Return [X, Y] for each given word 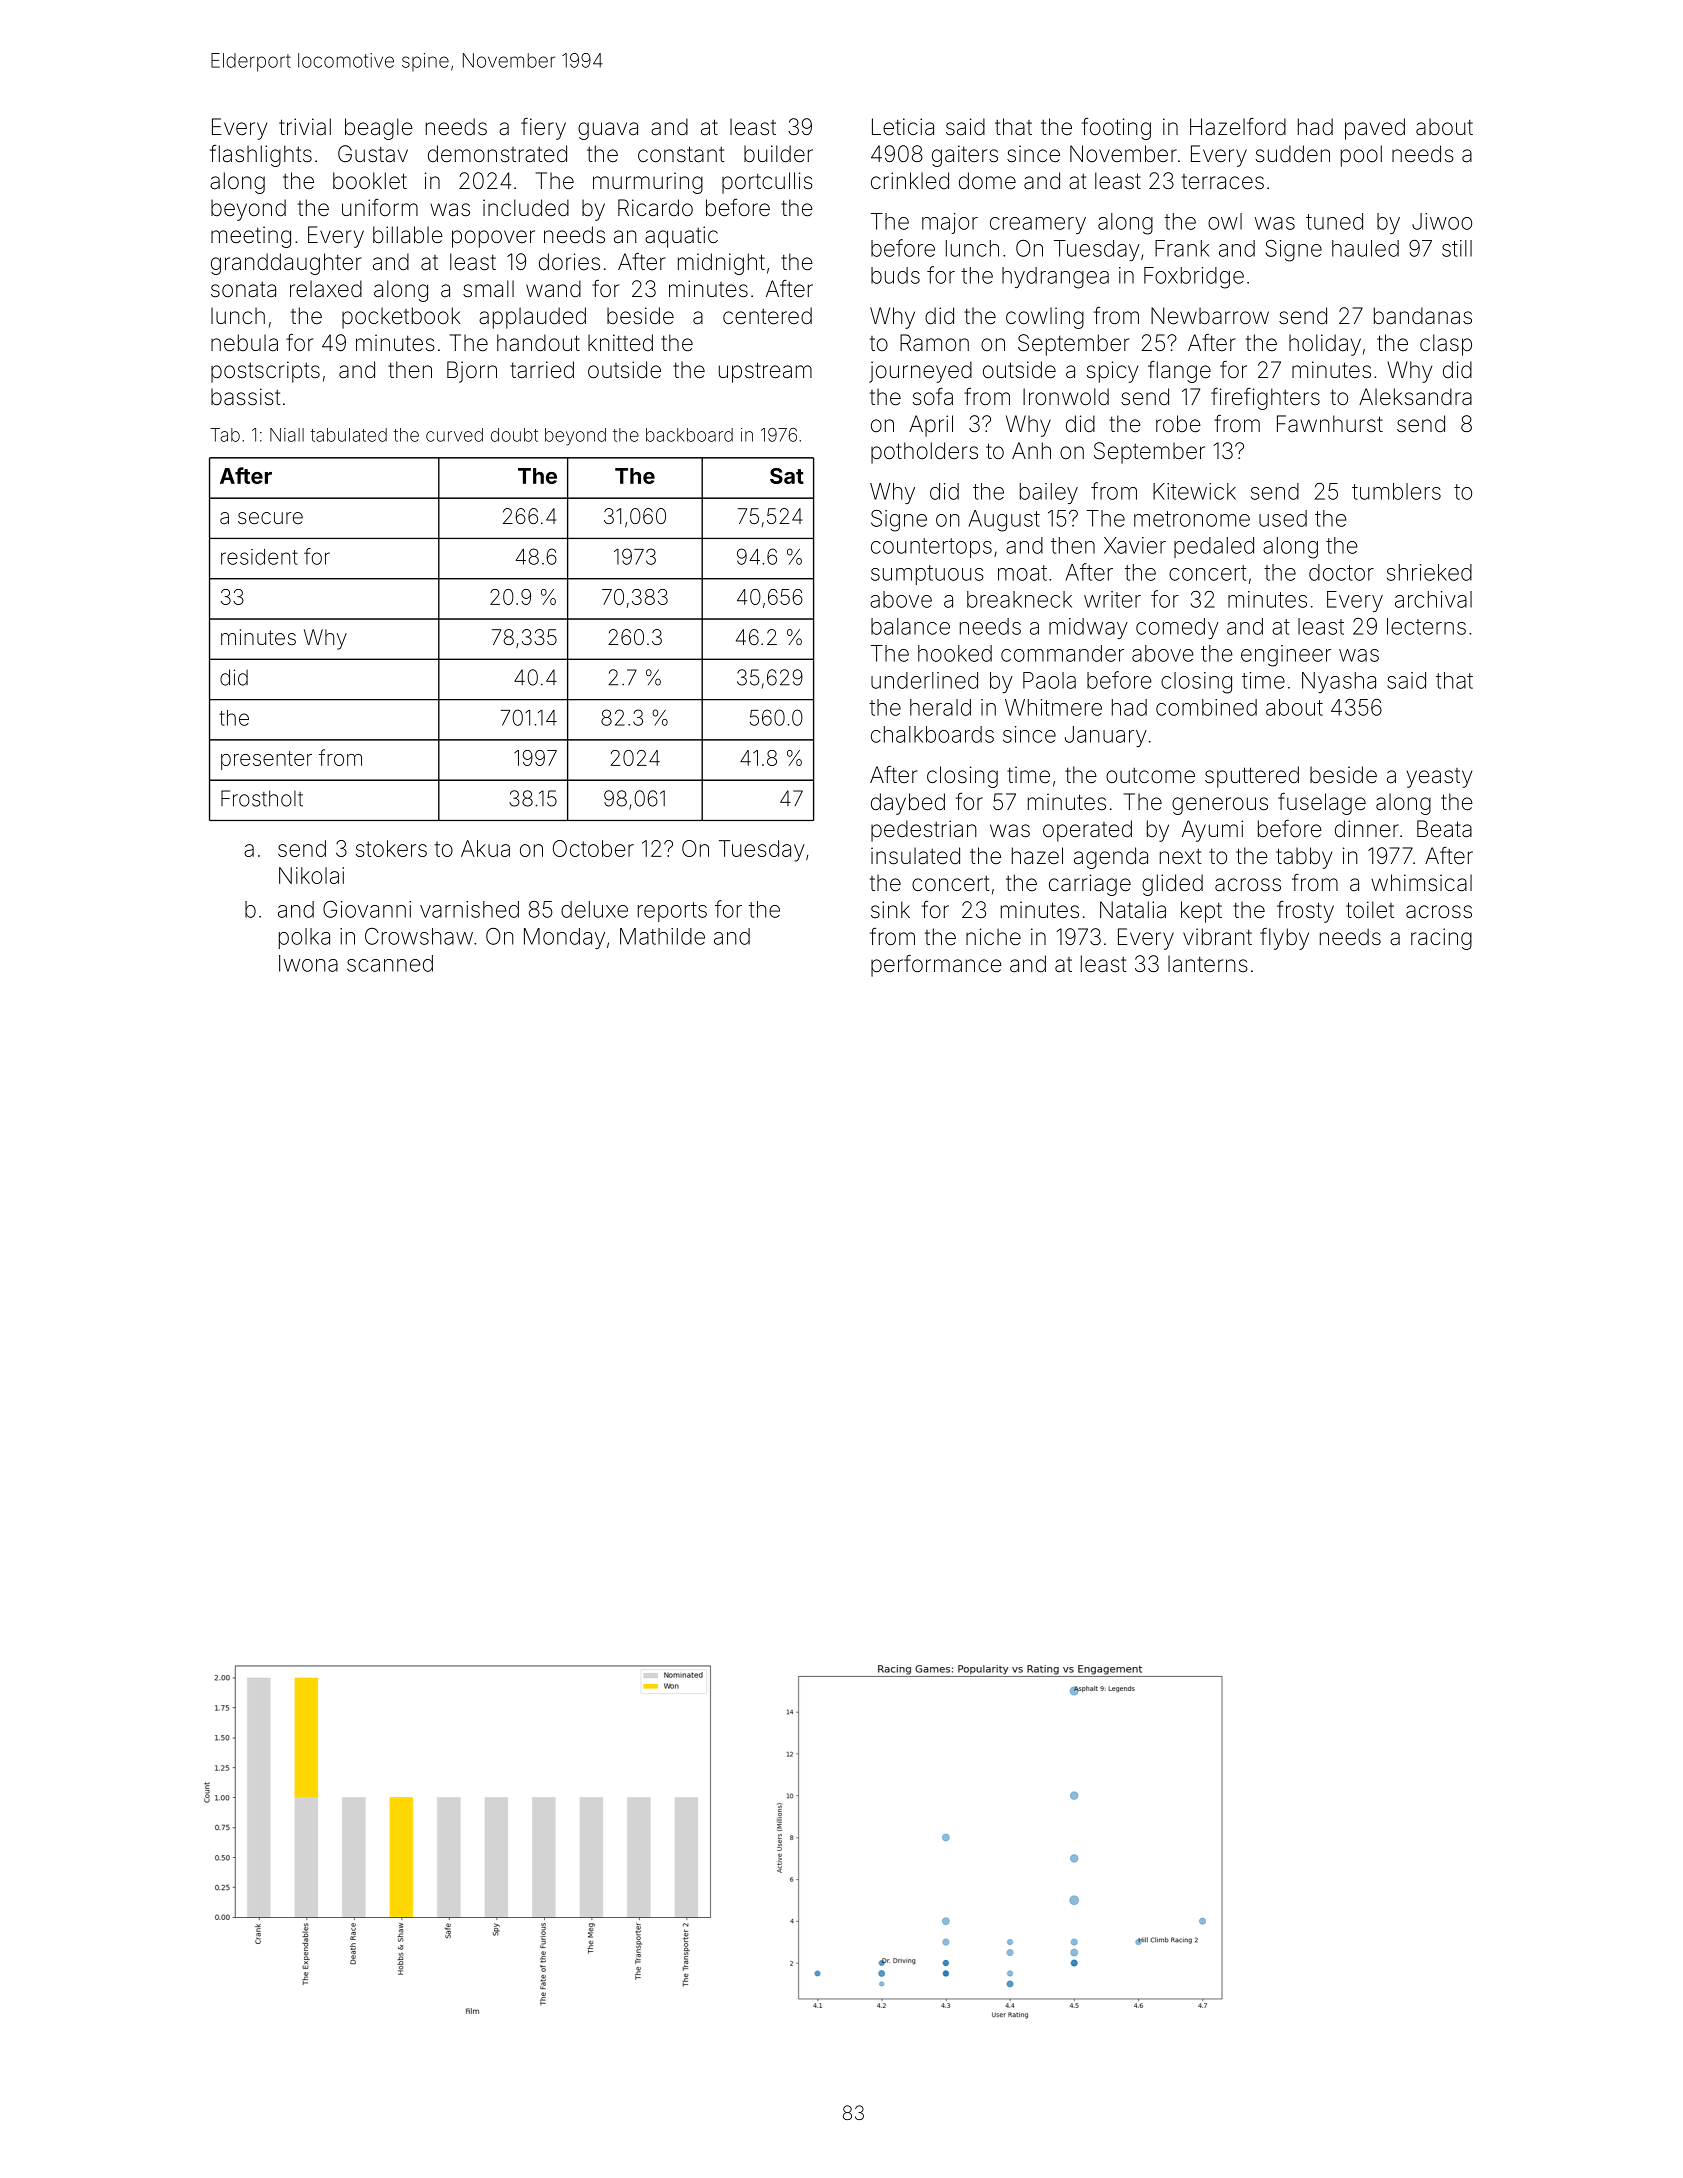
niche [993, 937]
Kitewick [1194, 491]
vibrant [1217, 937]
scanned [390, 963]
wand [553, 289]
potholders [924, 453]
